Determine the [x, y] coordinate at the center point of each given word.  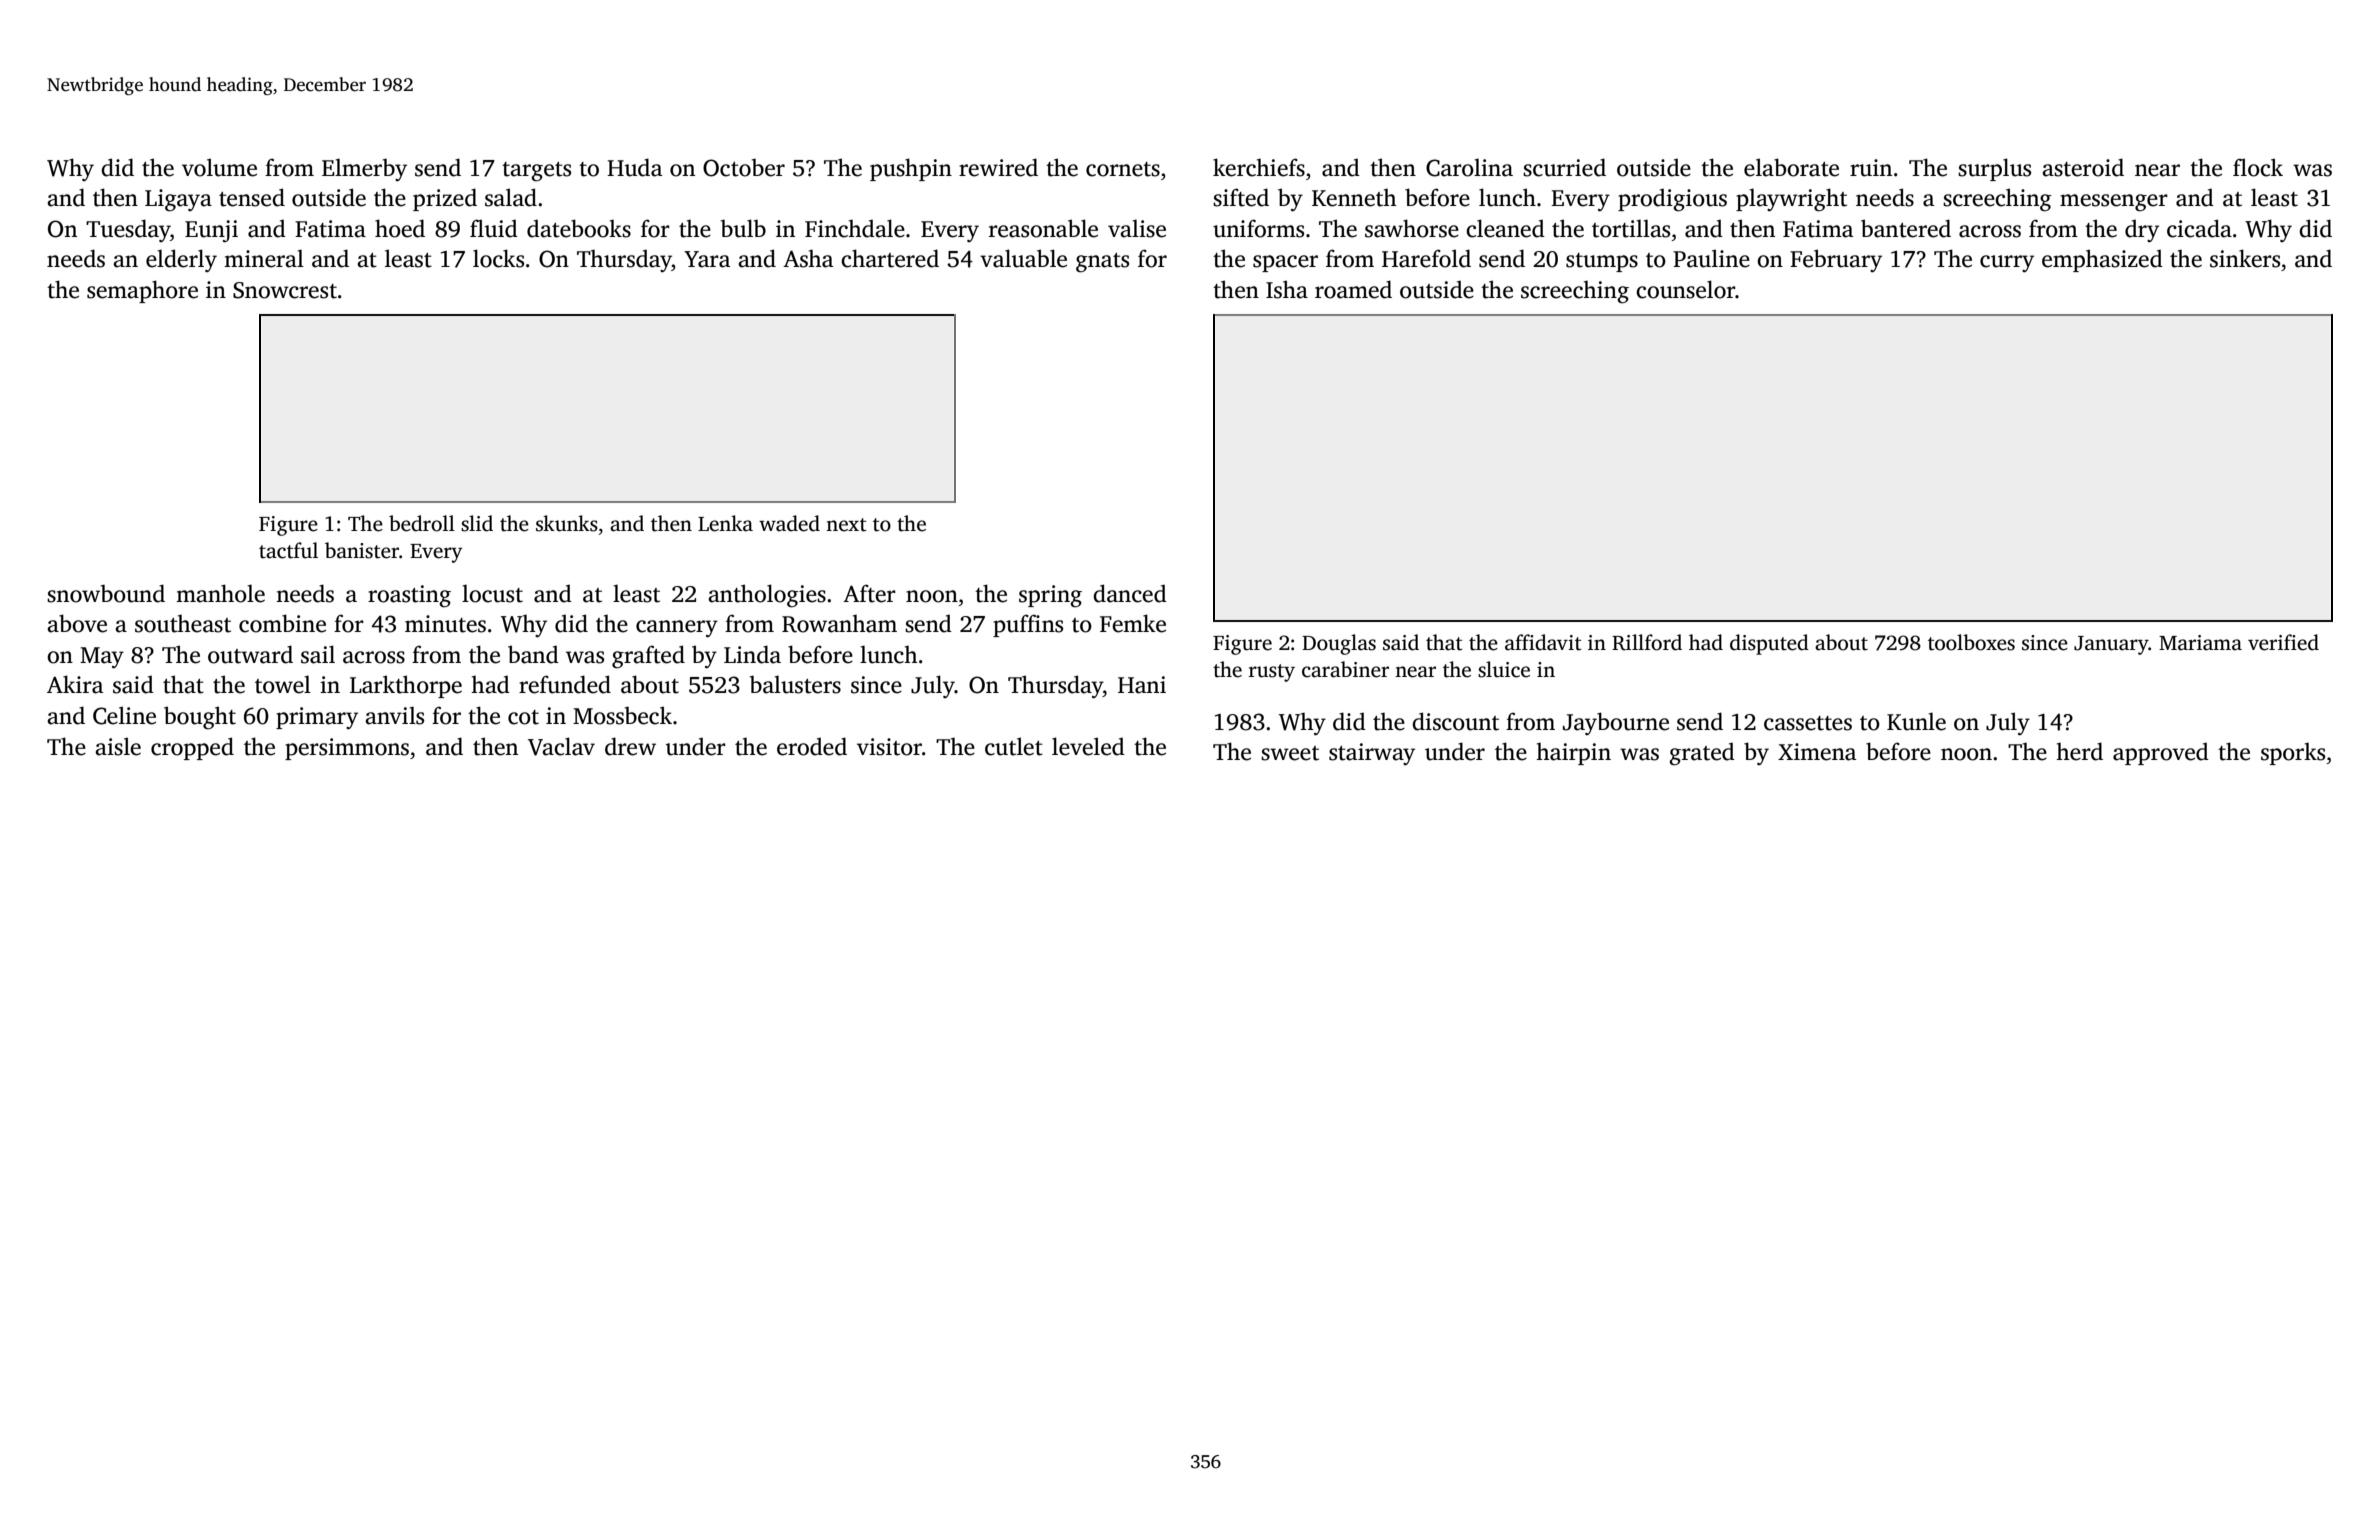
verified [2283, 642]
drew [630, 746]
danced [1130, 593]
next [846, 525]
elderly [181, 260]
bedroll [422, 523]
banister [362, 550]
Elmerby [364, 169]
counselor [1685, 289]
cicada [2199, 228]
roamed [1353, 289]
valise [1137, 228]
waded [789, 523]
